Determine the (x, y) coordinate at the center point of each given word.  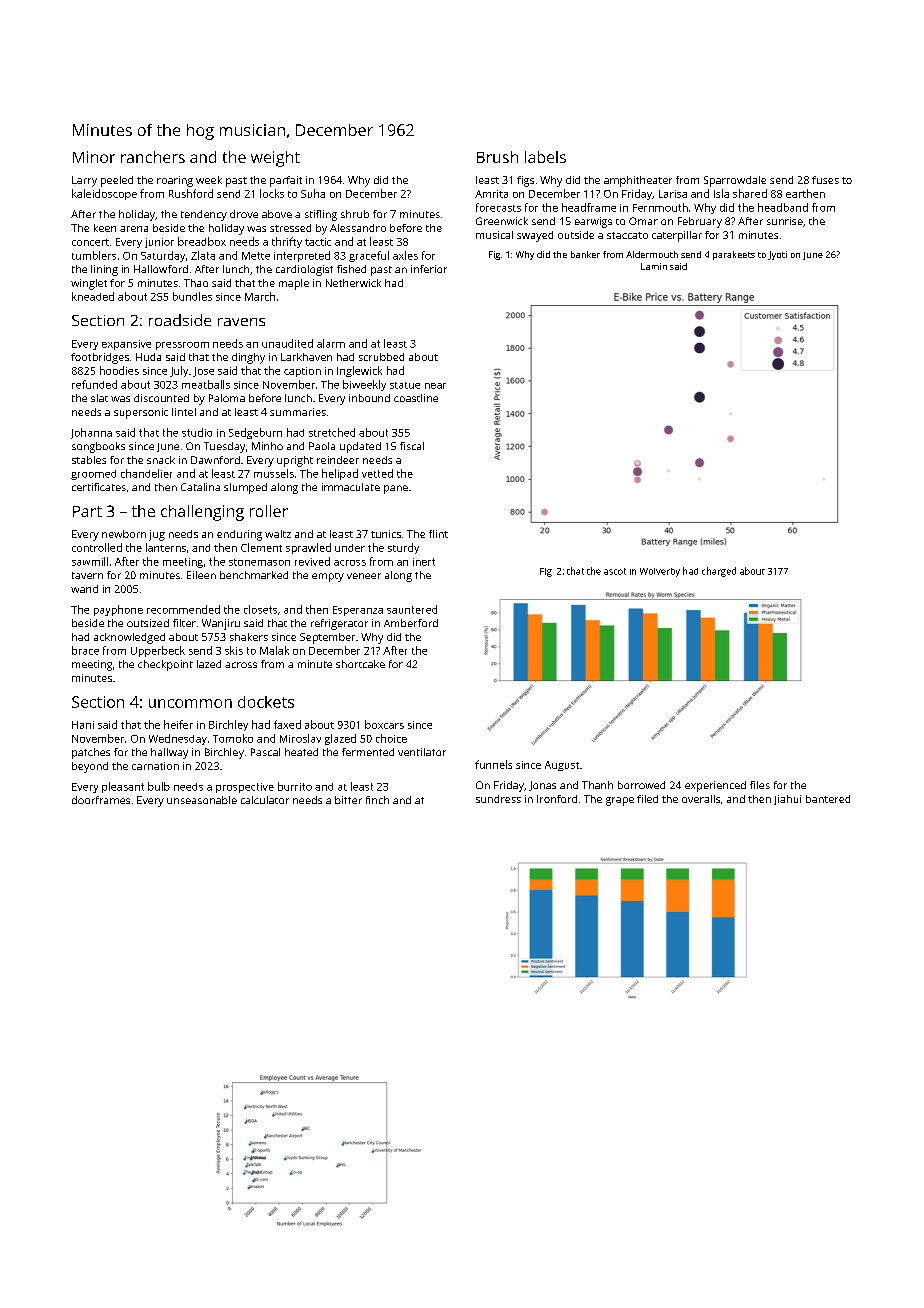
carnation (155, 766)
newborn (124, 534)
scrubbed (381, 357)
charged (719, 572)
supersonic (141, 413)
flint (438, 534)
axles (405, 255)
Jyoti (777, 255)
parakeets (734, 255)
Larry (84, 181)
